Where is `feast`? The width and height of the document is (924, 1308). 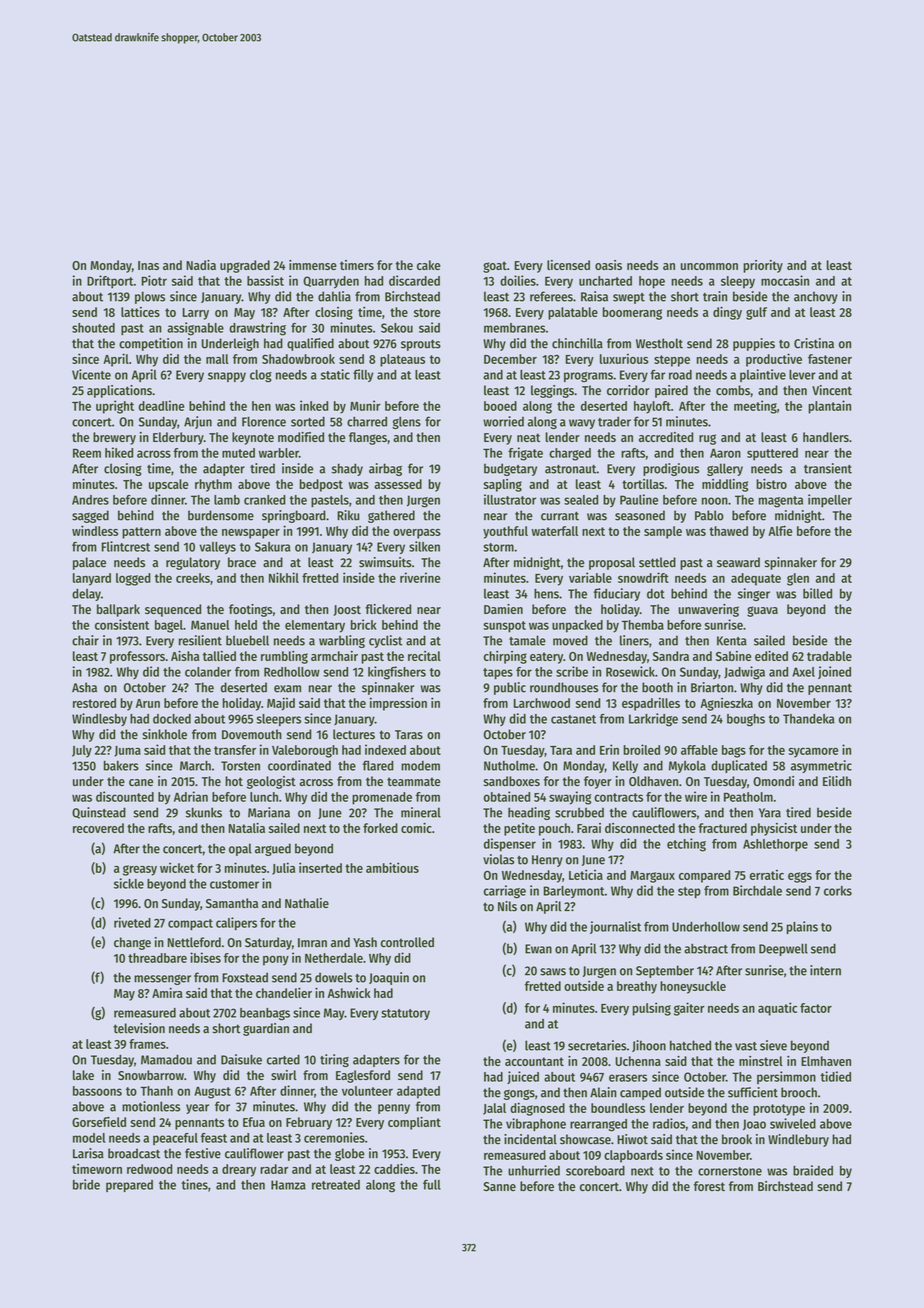 feast is located at coordinates (214, 1138).
